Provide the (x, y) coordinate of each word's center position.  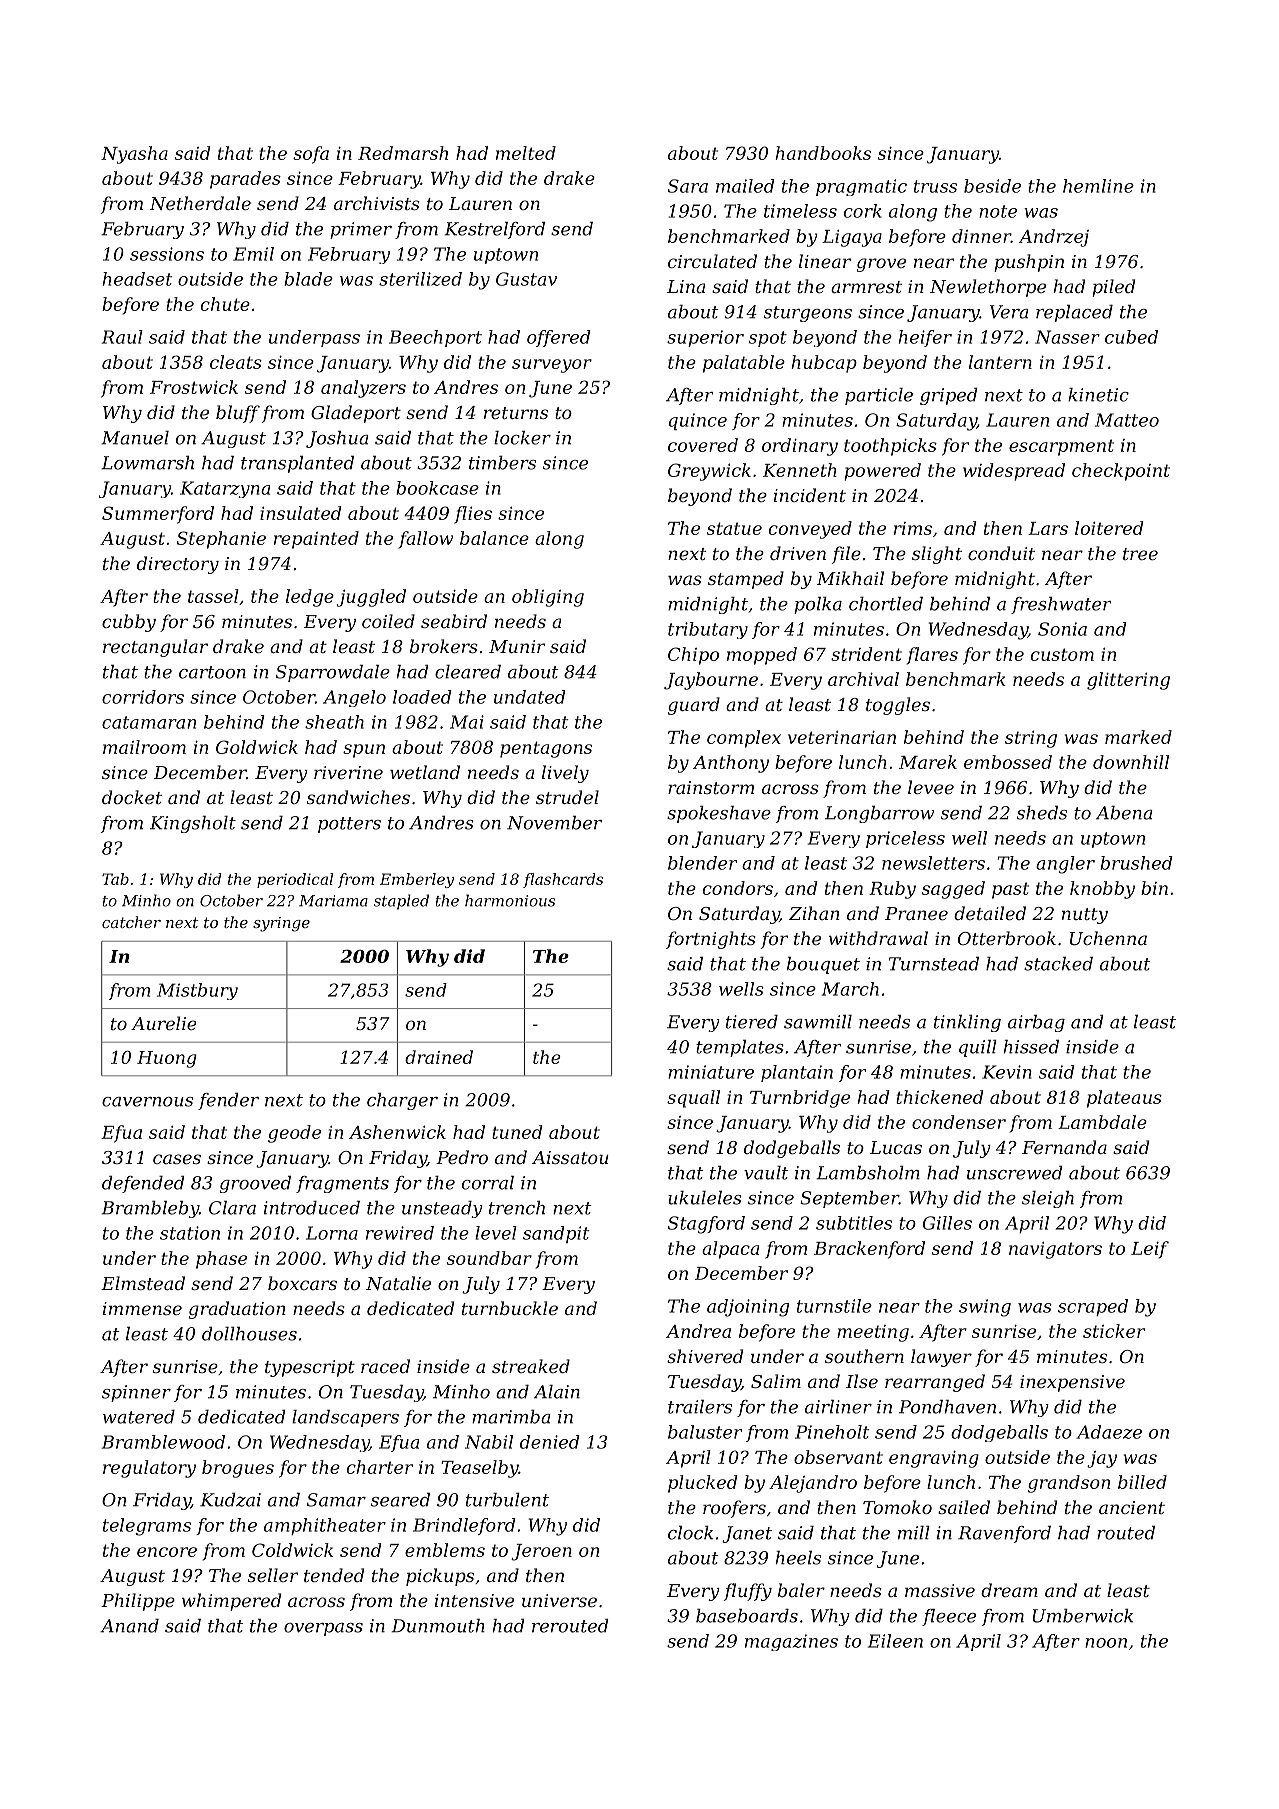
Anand (129, 1626)
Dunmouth (438, 1626)
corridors (143, 697)
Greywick (709, 472)
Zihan (814, 913)
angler (1065, 865)
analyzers (363, 389)
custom (1062, 654)
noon (1106, 1643)
